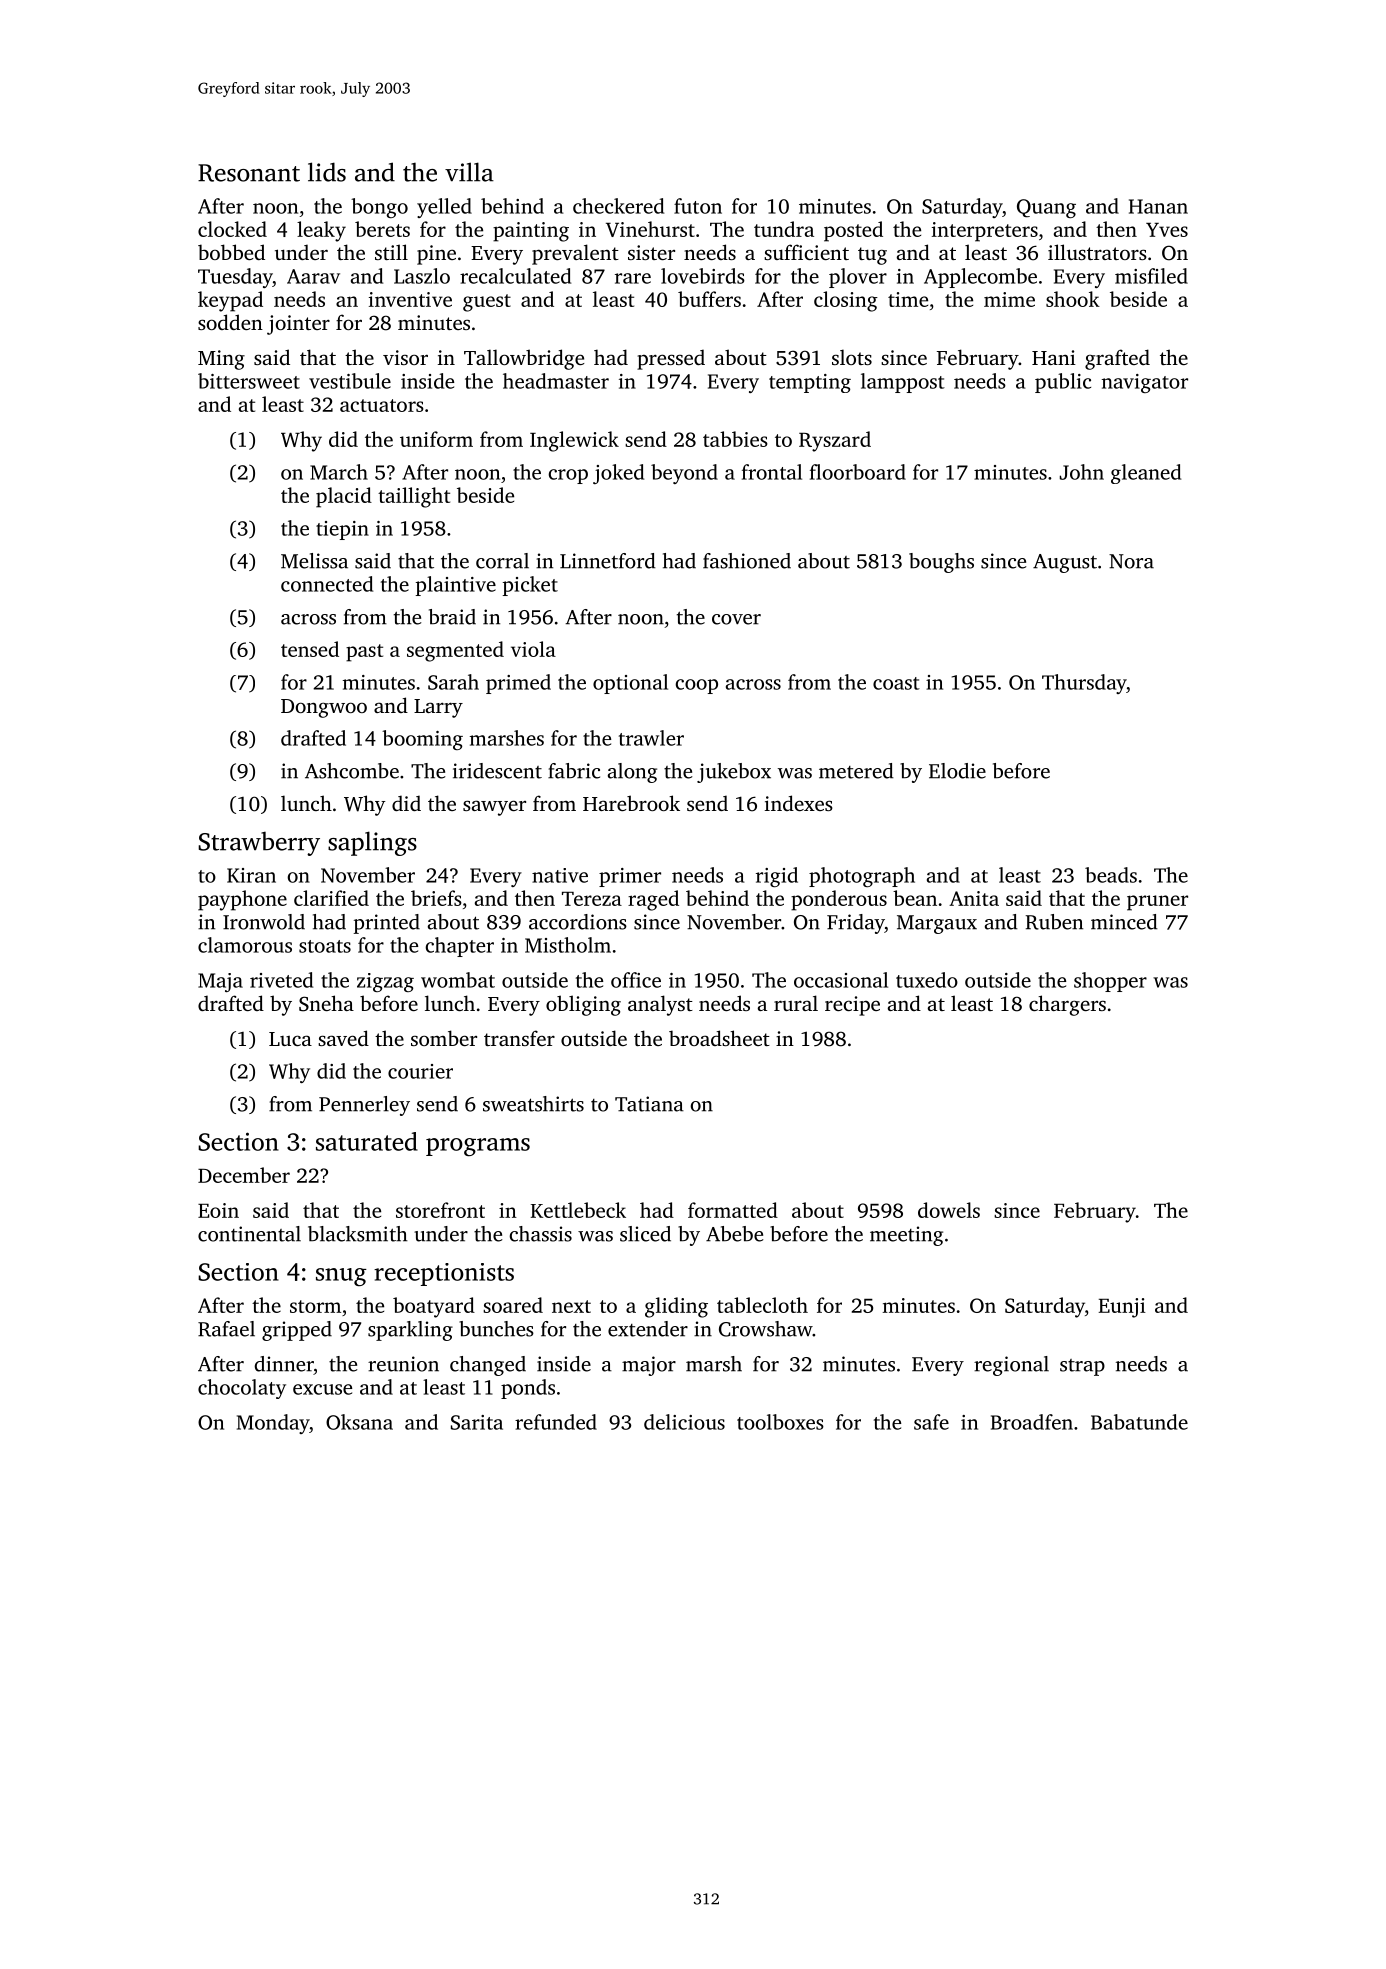  What do you see at coordinates (352, 771) in the screenshot?
I see `Ashcombe` at bounding box center [352, 771].
